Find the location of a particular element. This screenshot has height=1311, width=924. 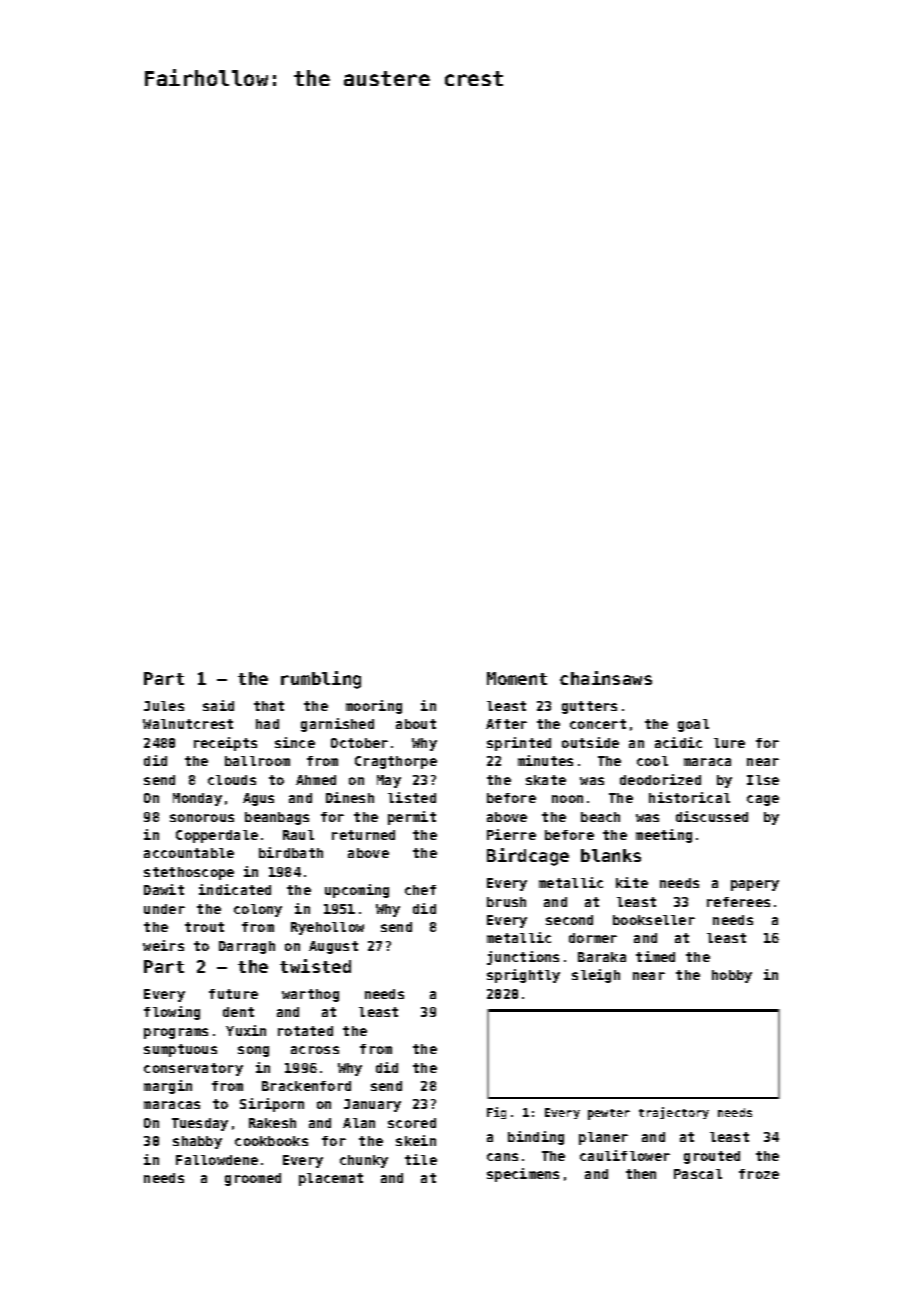

garnished is located at coordinates (337, 725).
